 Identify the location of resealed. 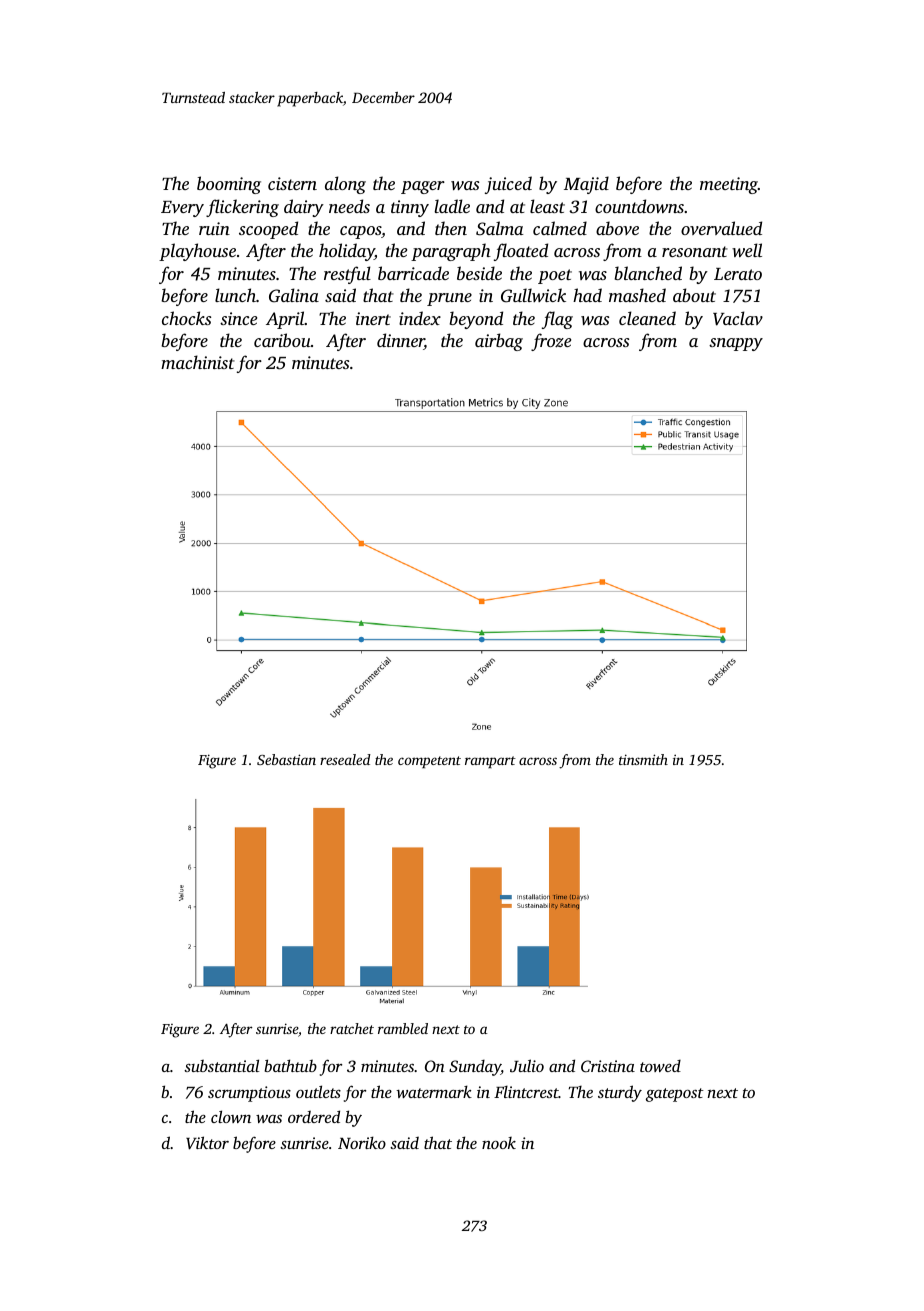
(345, 759).
